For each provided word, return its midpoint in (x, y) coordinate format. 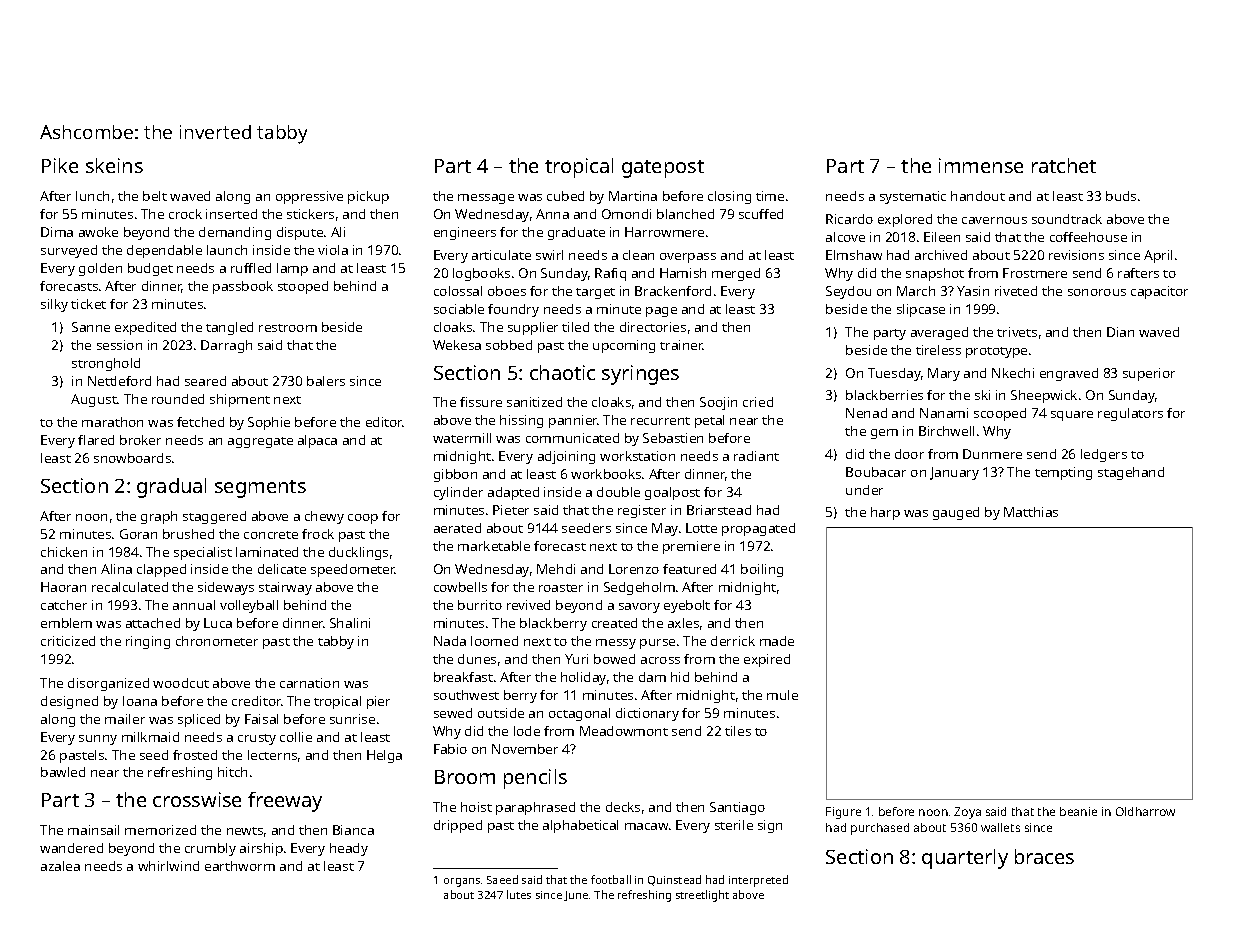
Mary (944, 374)
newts (245, 831)
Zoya (967, 813)
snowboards (132, 458)
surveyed (69, 251)
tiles (738, 731)
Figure (843, 813)
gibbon (455, 475)
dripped (458, 826)
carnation (309, 683)
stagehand (1131, 473)
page (661, 312)
